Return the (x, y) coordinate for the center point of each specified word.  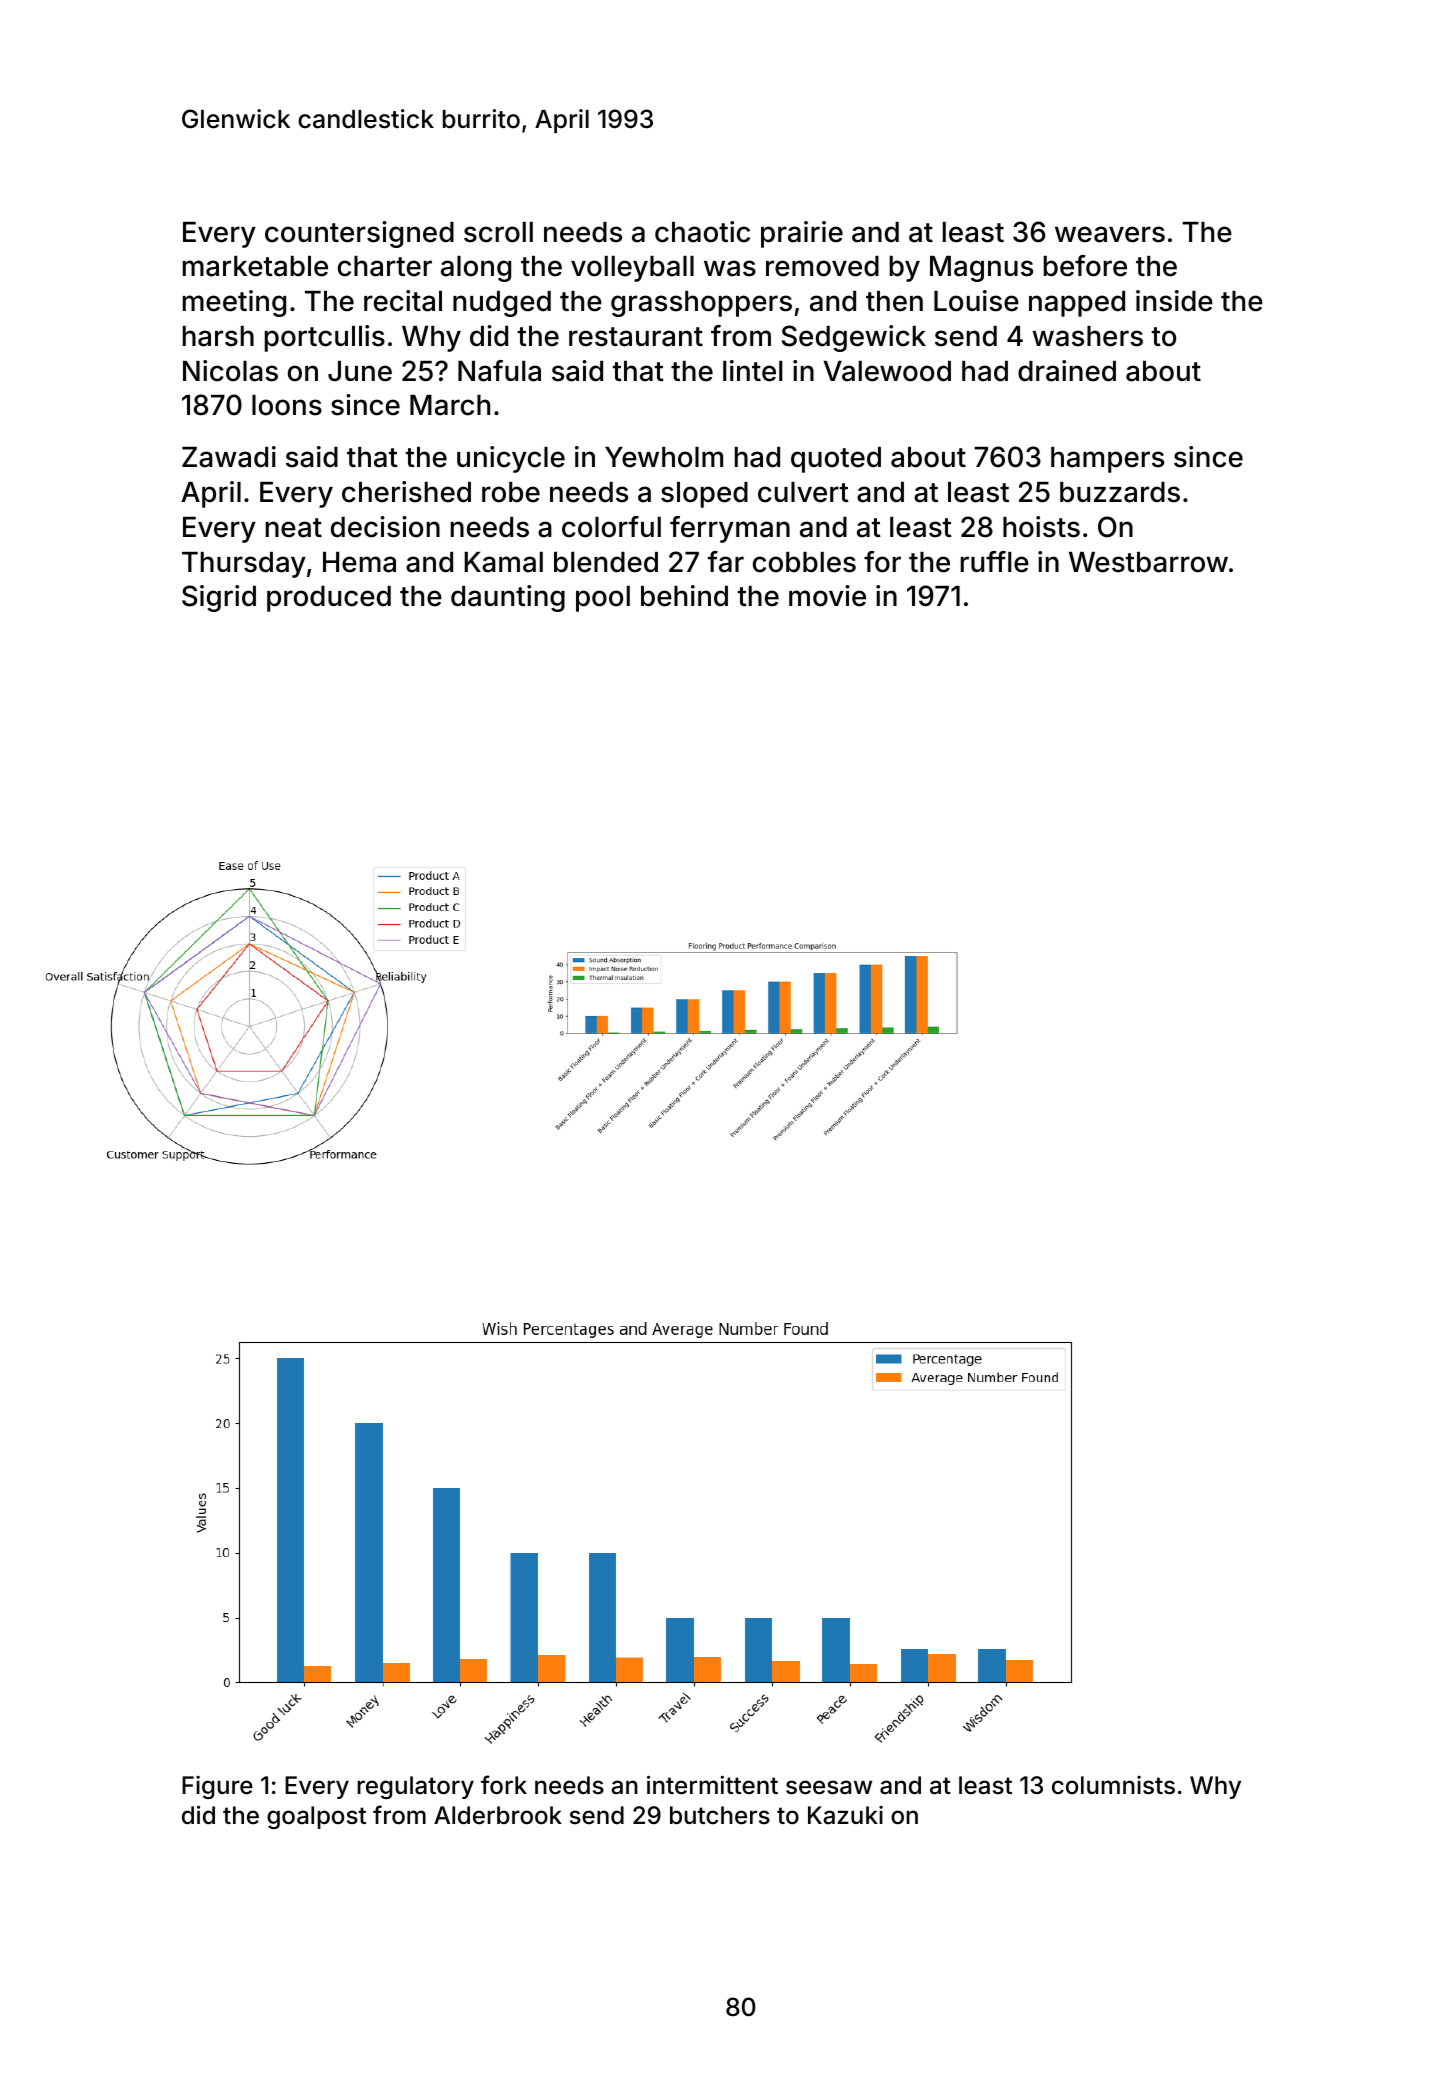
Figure (217, 1787)
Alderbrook (498, 1815)
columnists (1113, 1785)
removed (822, 266)
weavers (1110, 234)
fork (504, 1785)
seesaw (829, 1787)
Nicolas (230, 371)
